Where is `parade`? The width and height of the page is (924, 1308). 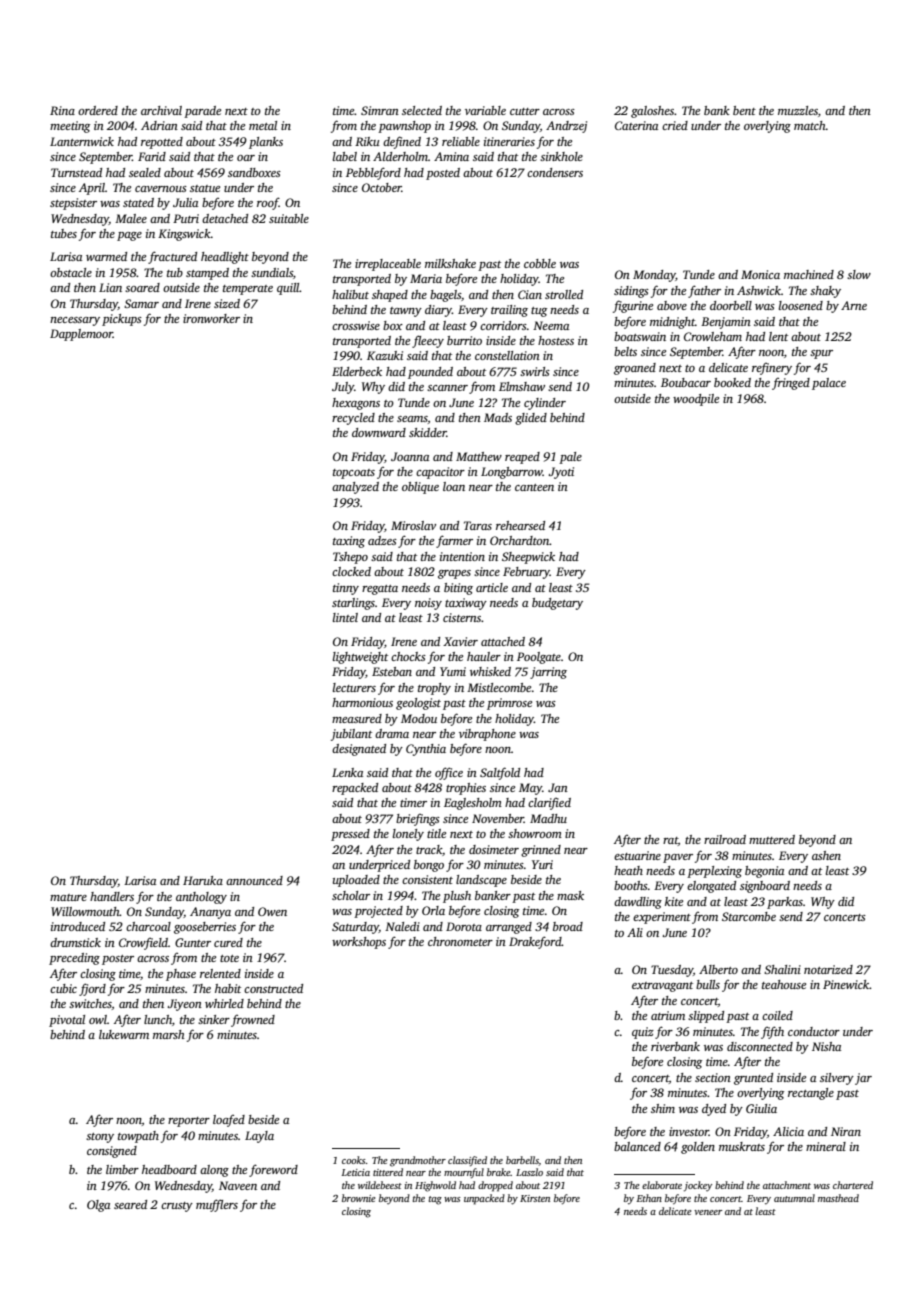
parade is located at coordinates (202, 112).
